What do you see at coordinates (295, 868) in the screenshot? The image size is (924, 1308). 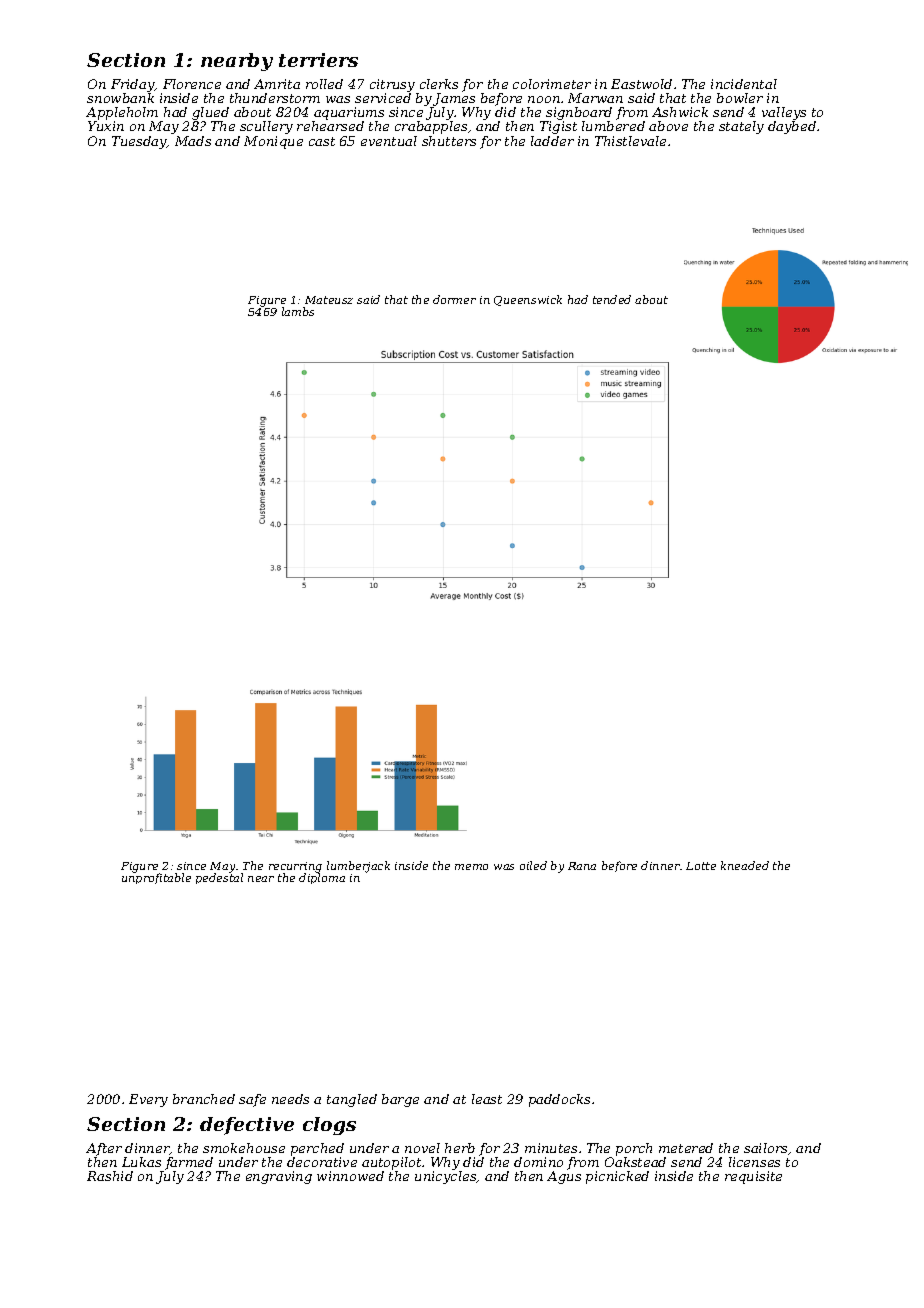 I see `recurring` at bounding box center [295, 868].
